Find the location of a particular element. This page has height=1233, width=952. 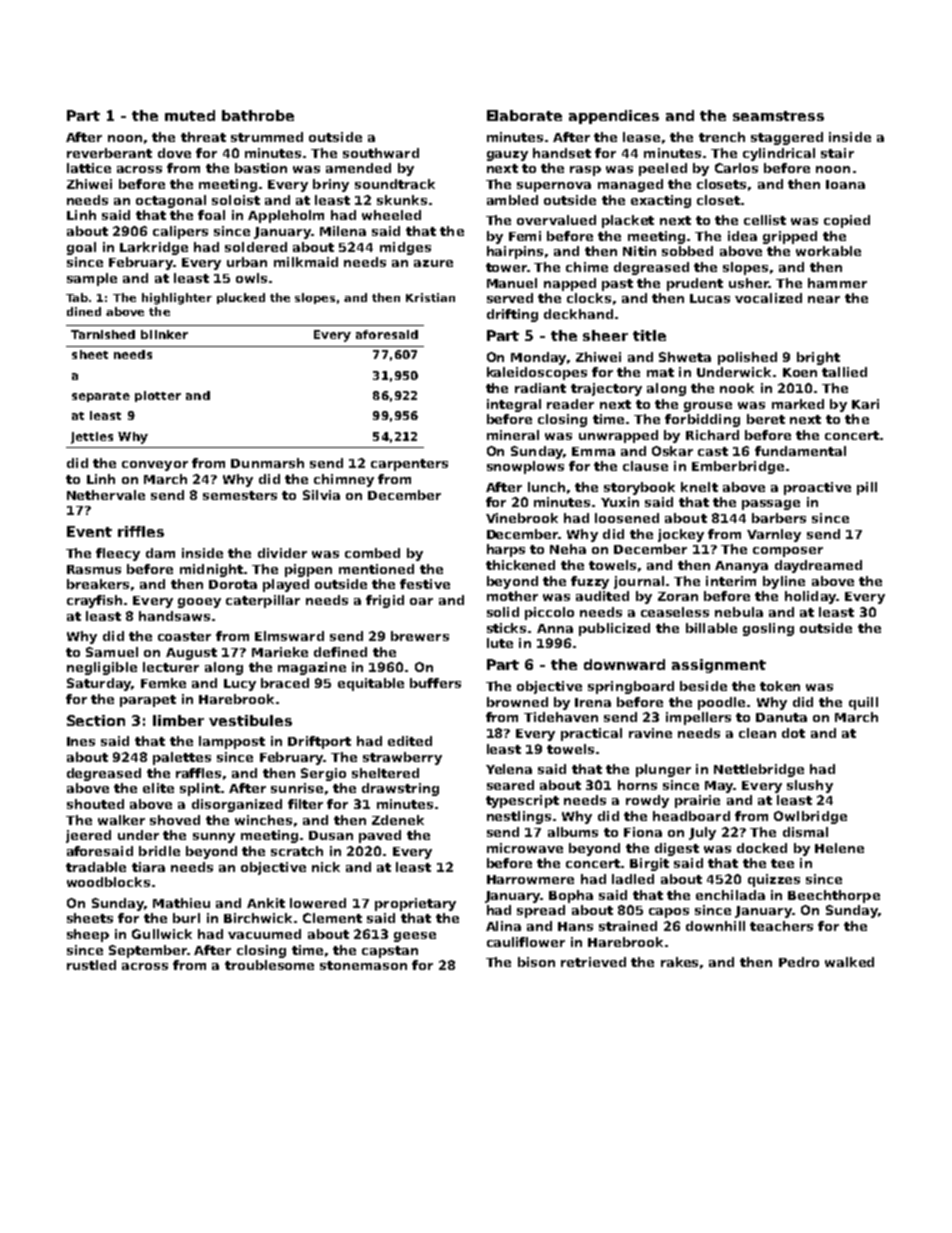

rakes is located at coordinates (679, 962).
